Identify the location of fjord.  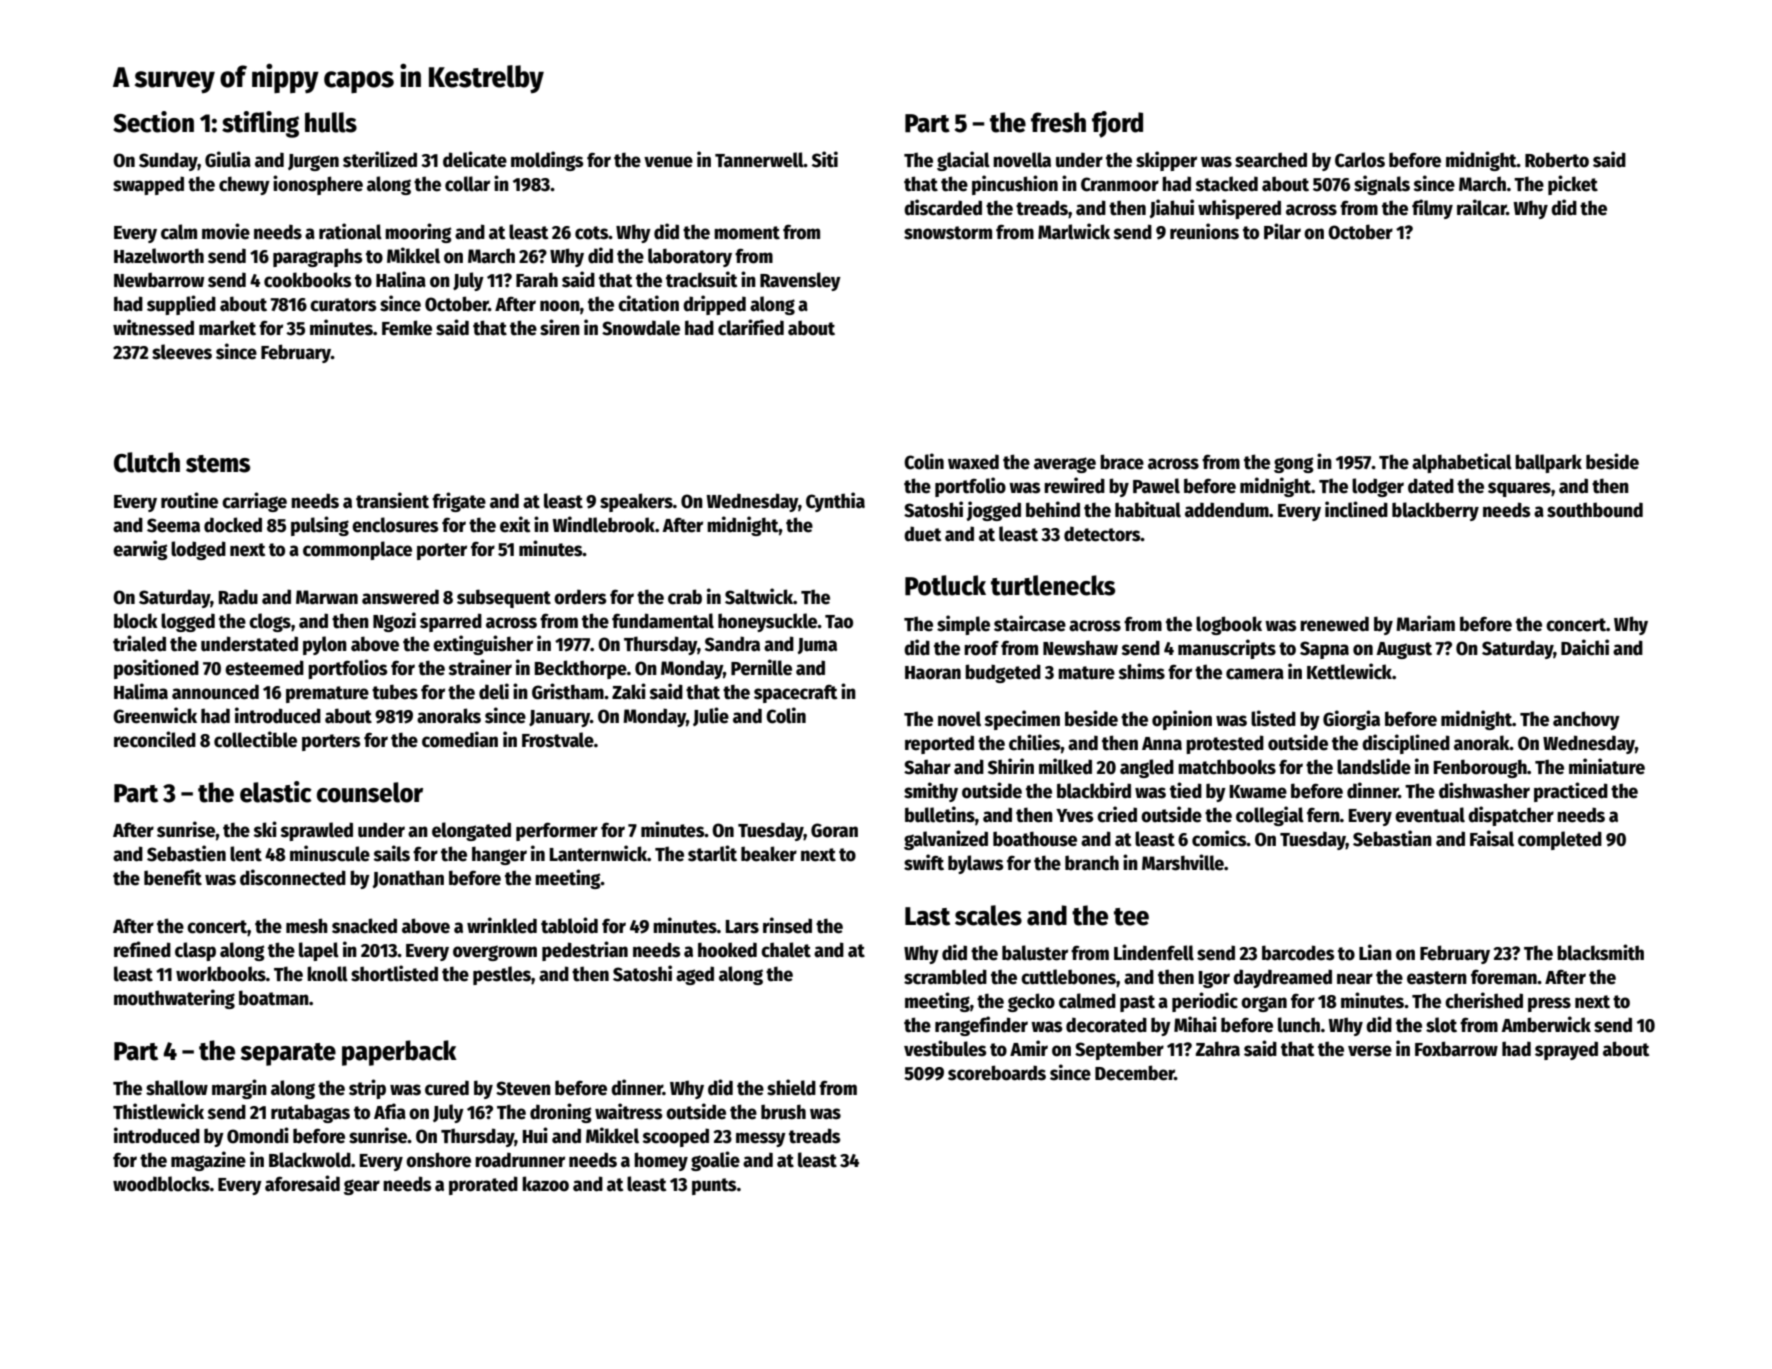
(1117, 124).
